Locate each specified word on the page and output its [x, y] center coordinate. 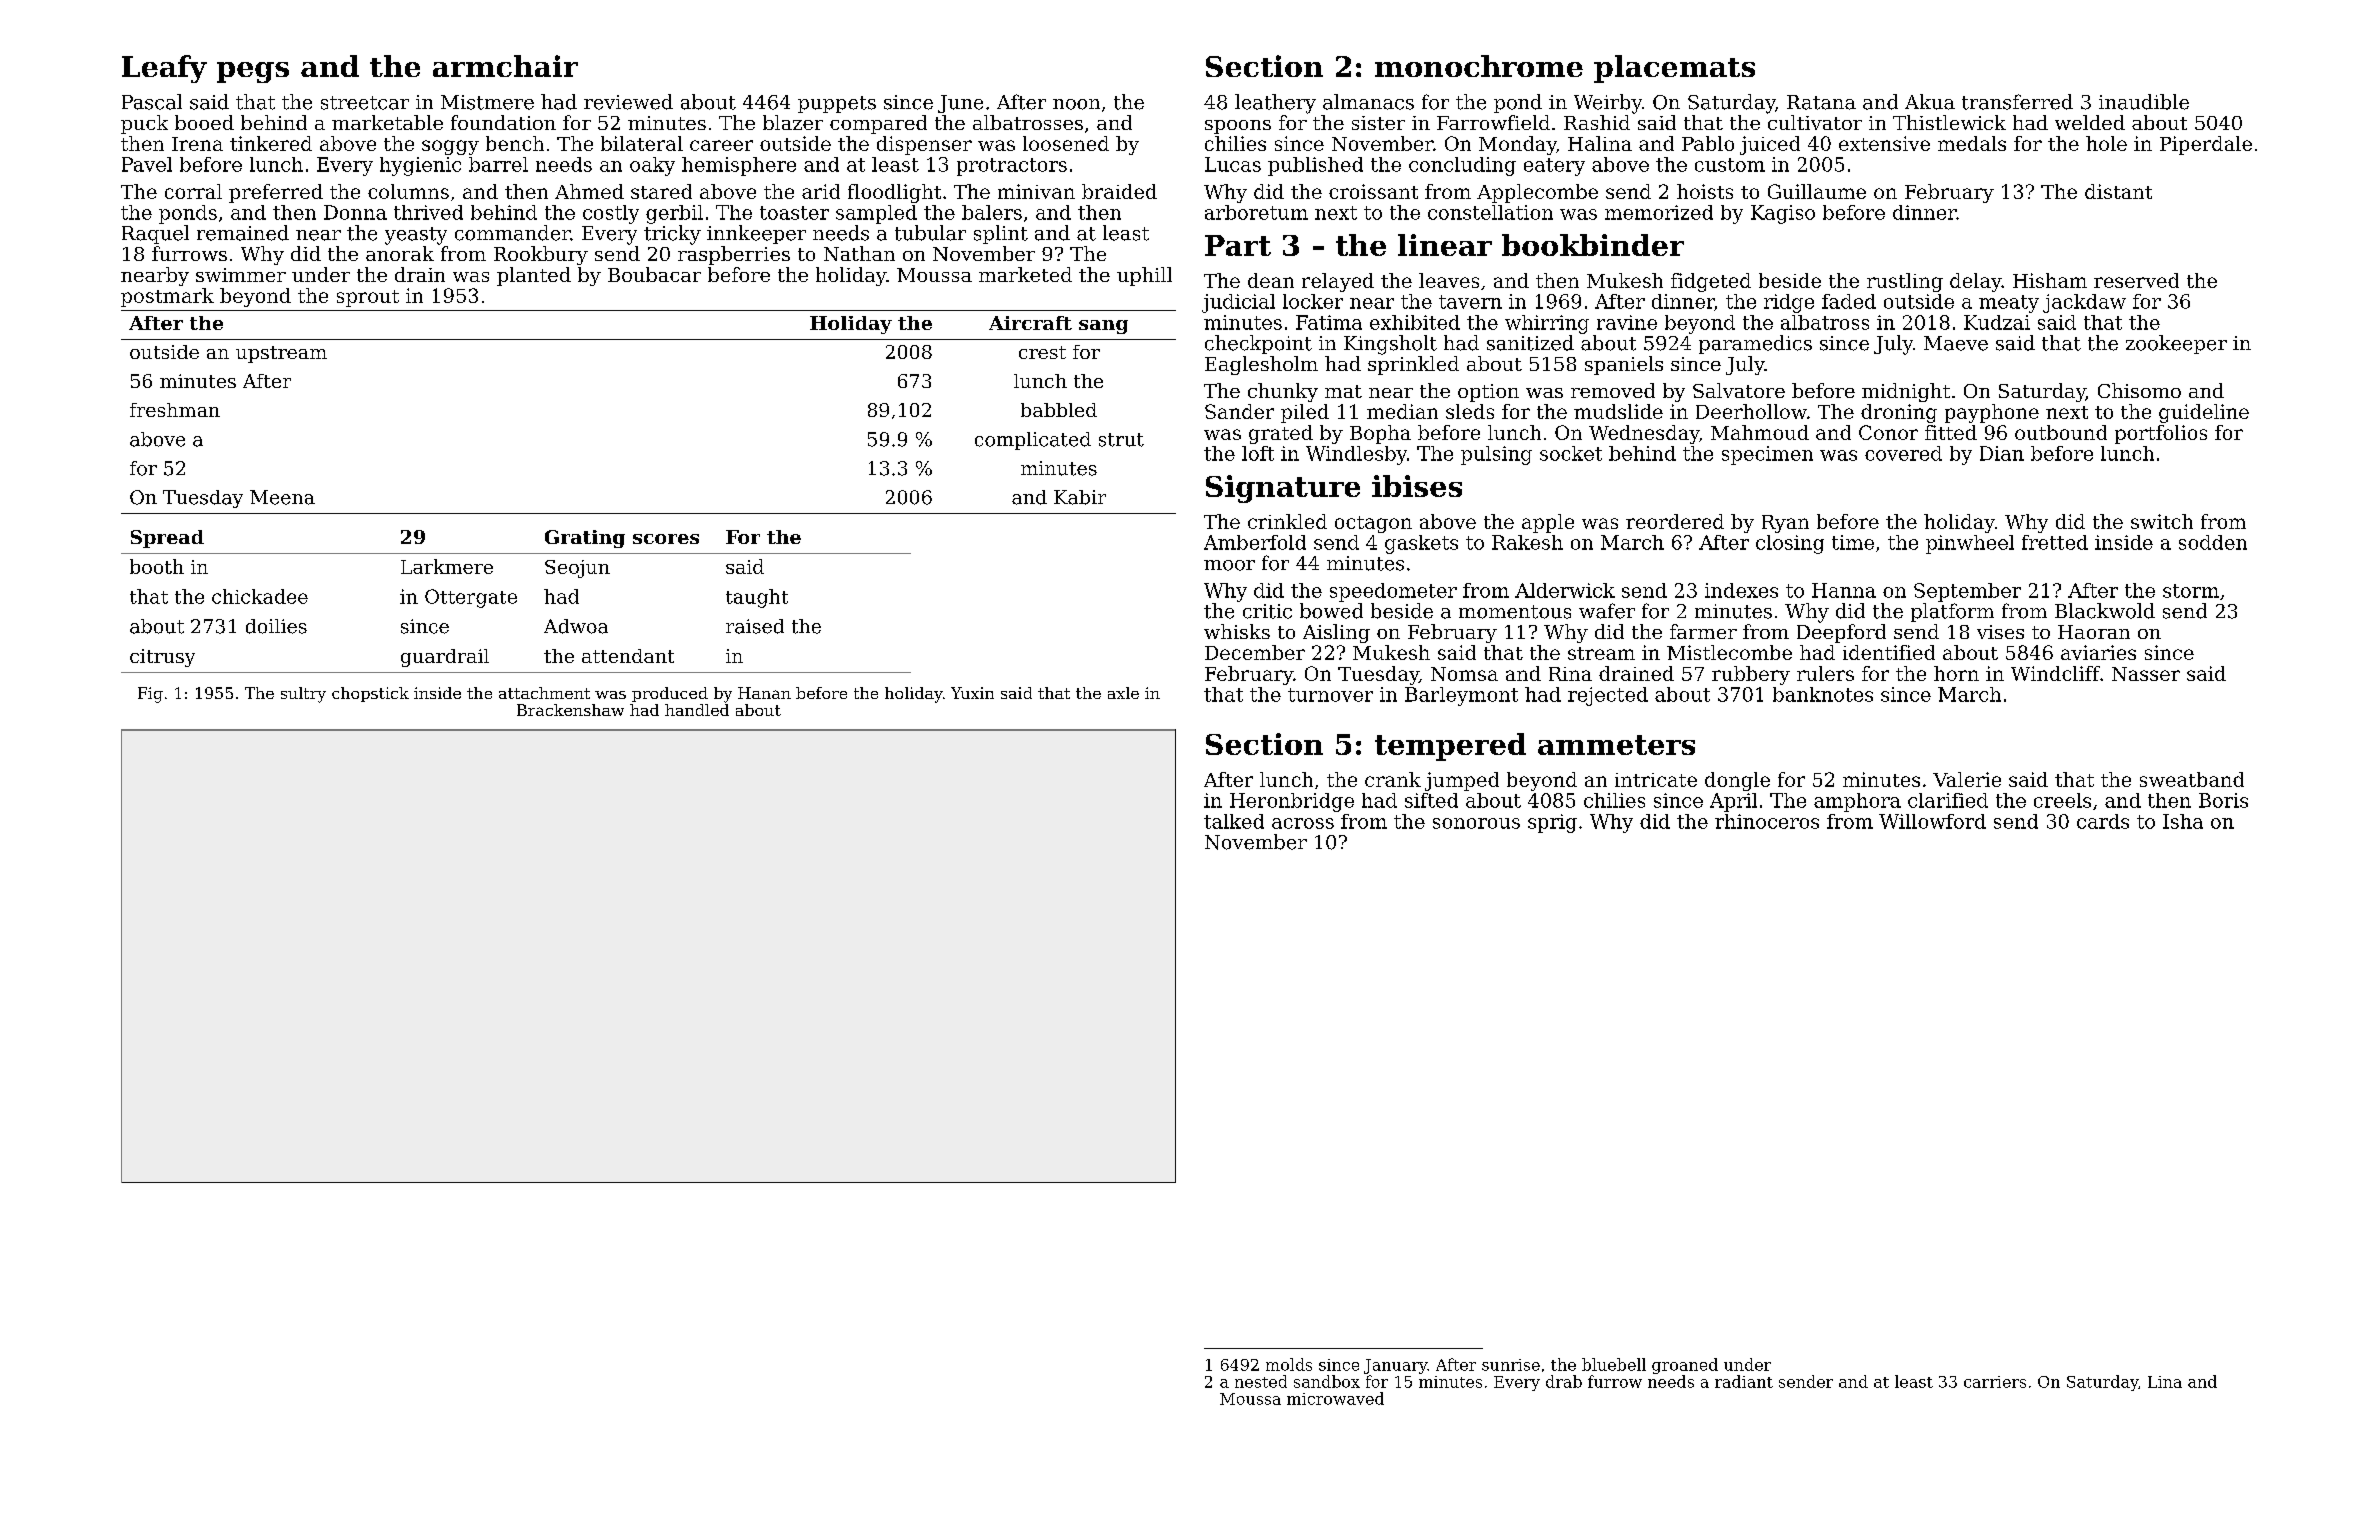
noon [1076, 104]
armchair [505, 66]
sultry [303, 695]
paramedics [1755, 344]
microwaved [1335, 1398]
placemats [1674, 69]
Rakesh [1527, 542]
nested [1261, 1381]
